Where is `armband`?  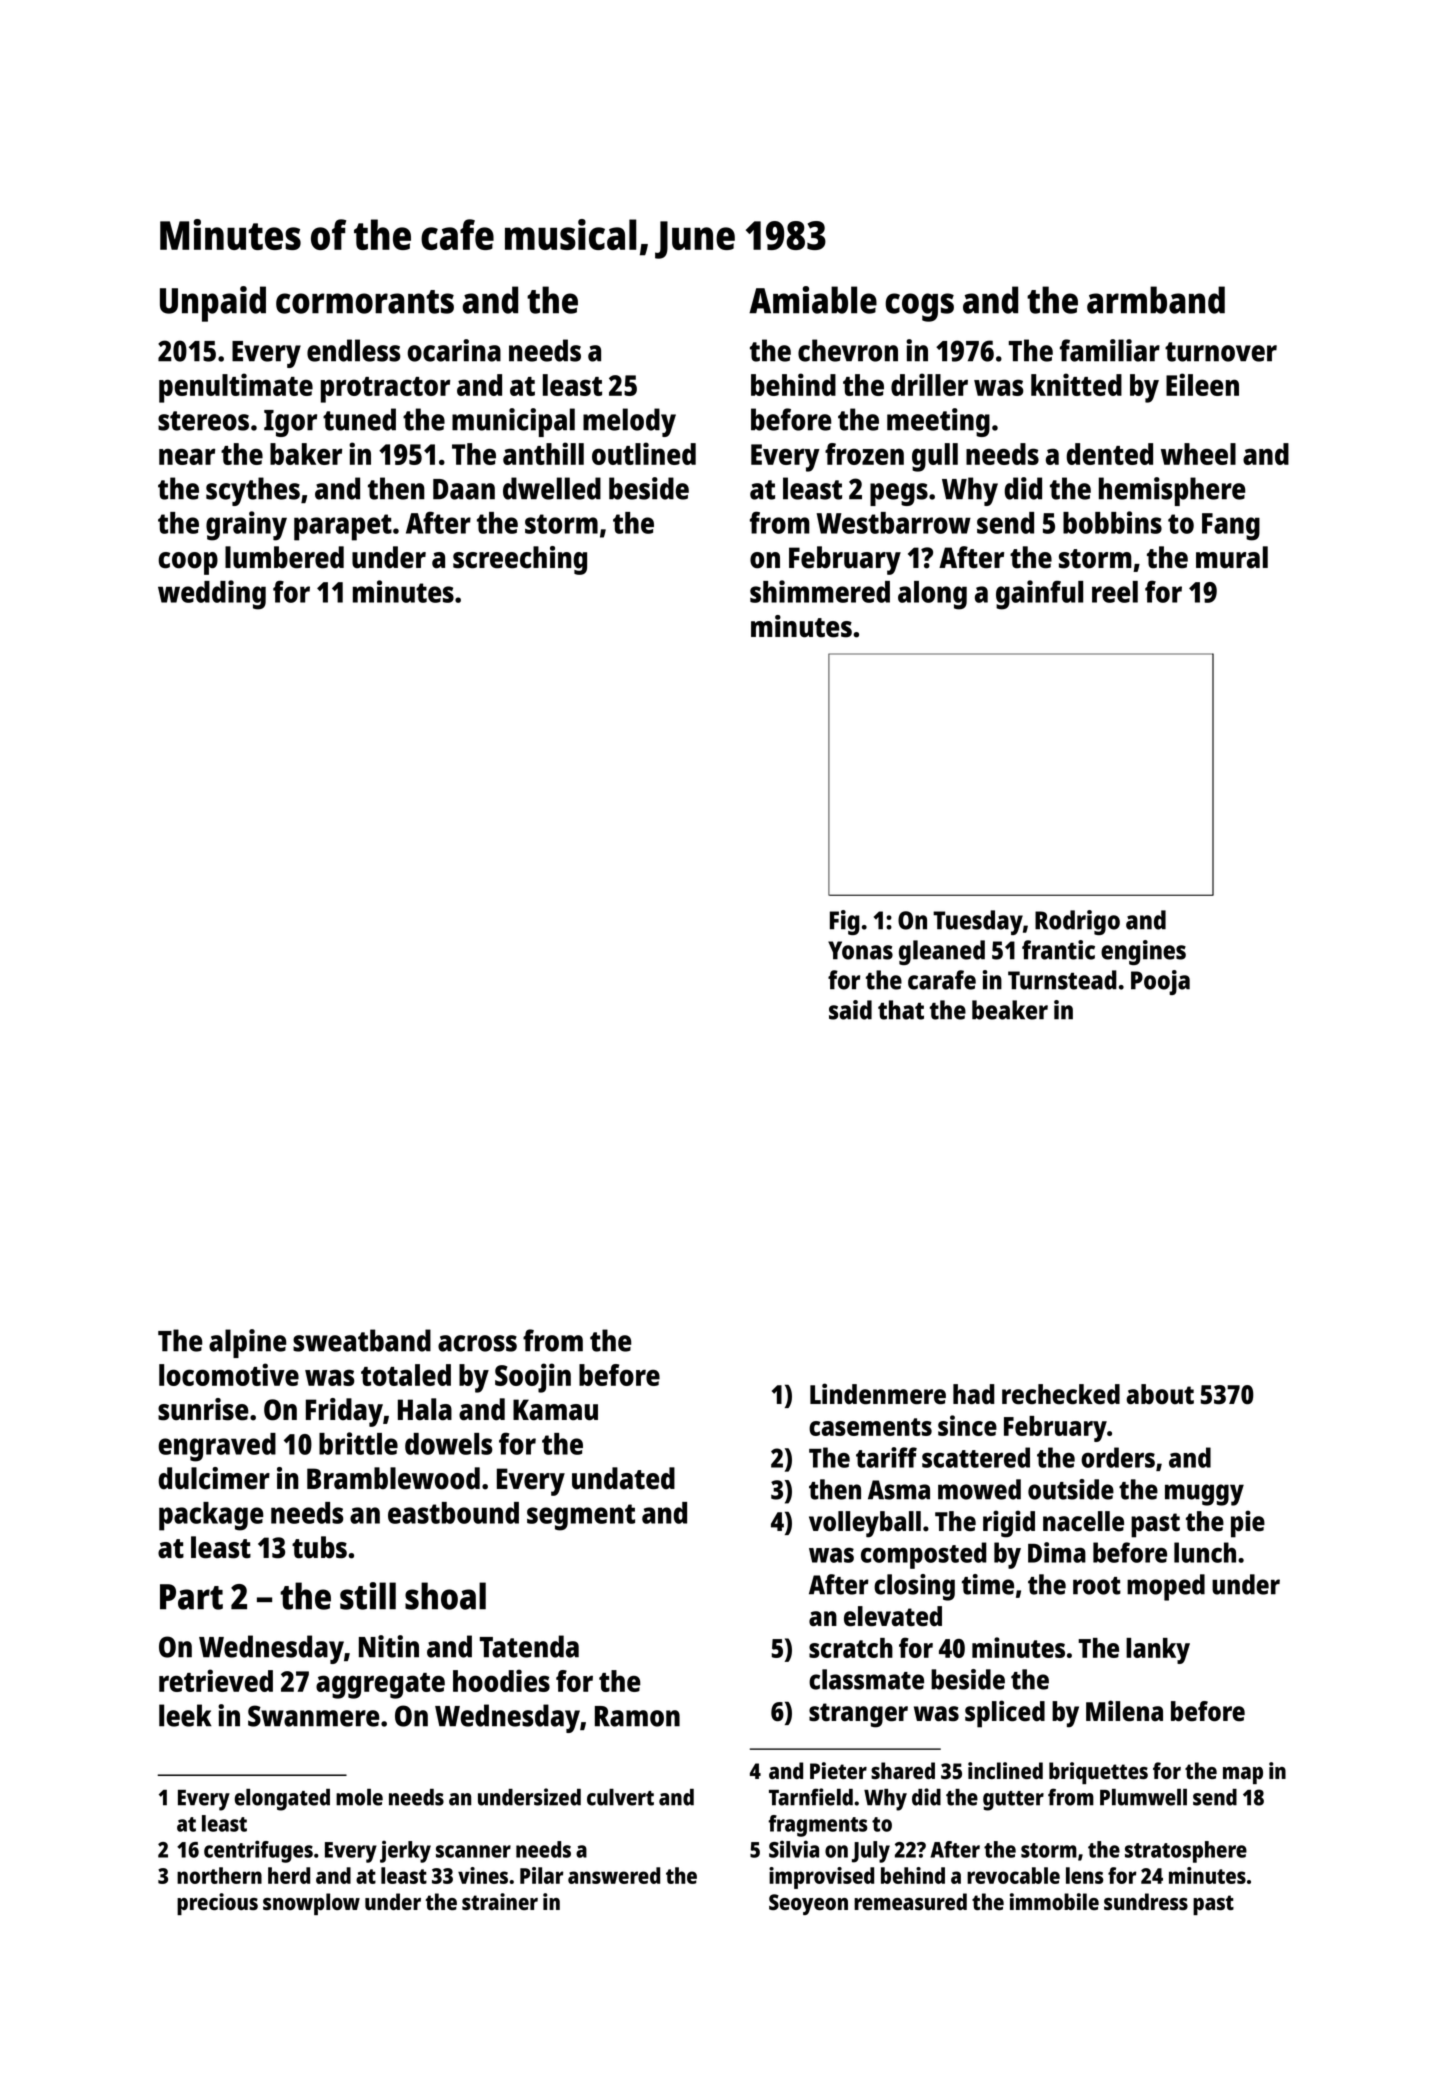 armband is located at coordinates (1156, 300).
